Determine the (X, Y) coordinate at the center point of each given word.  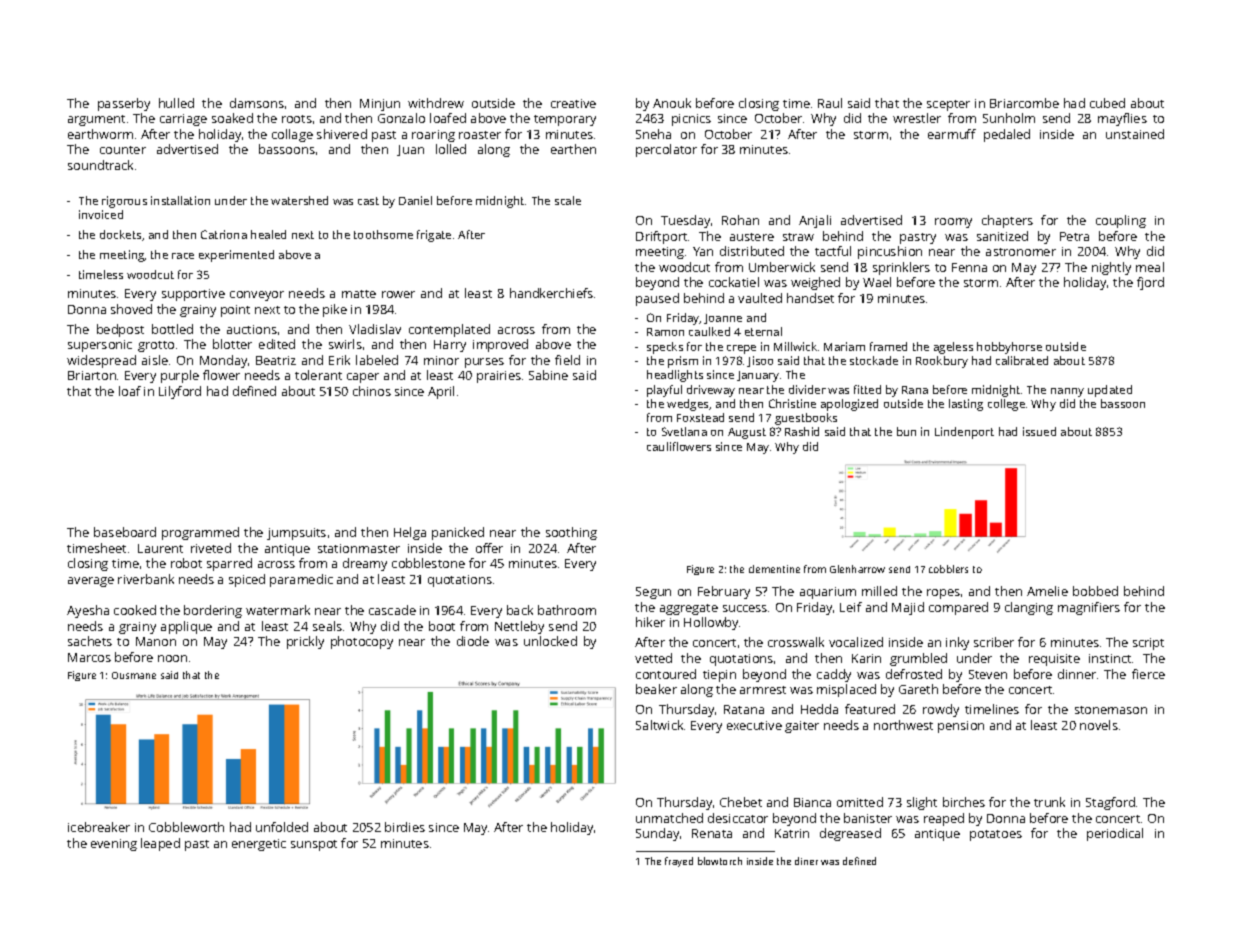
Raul (830, 103)
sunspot (314, 845)
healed (268, 234)
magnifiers (1089, 608)
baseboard (125, 532)
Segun (653, 593)
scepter (948, 105)
